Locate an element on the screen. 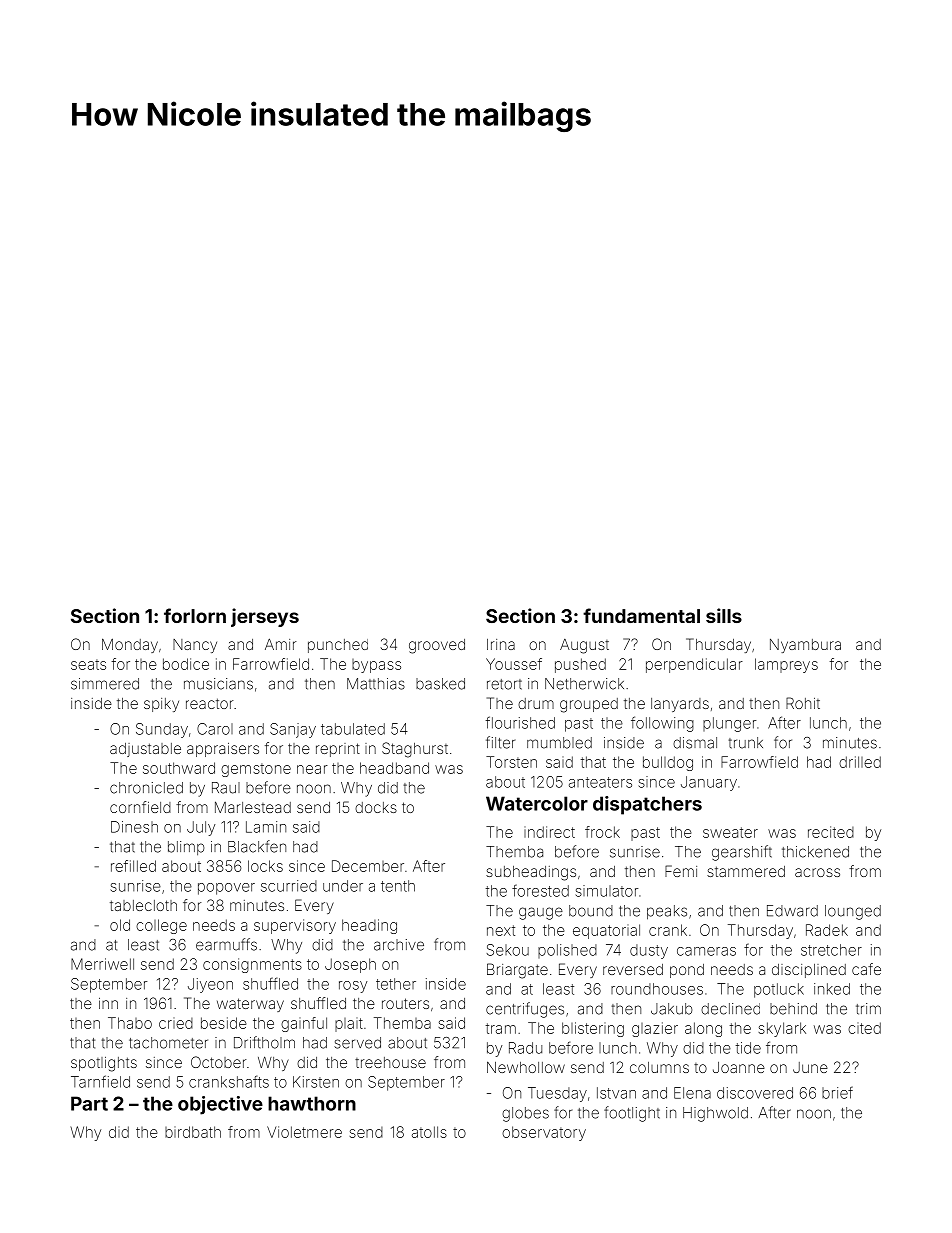 The image size is (952, 1233). Edward is located at coordinates (792, 911).
